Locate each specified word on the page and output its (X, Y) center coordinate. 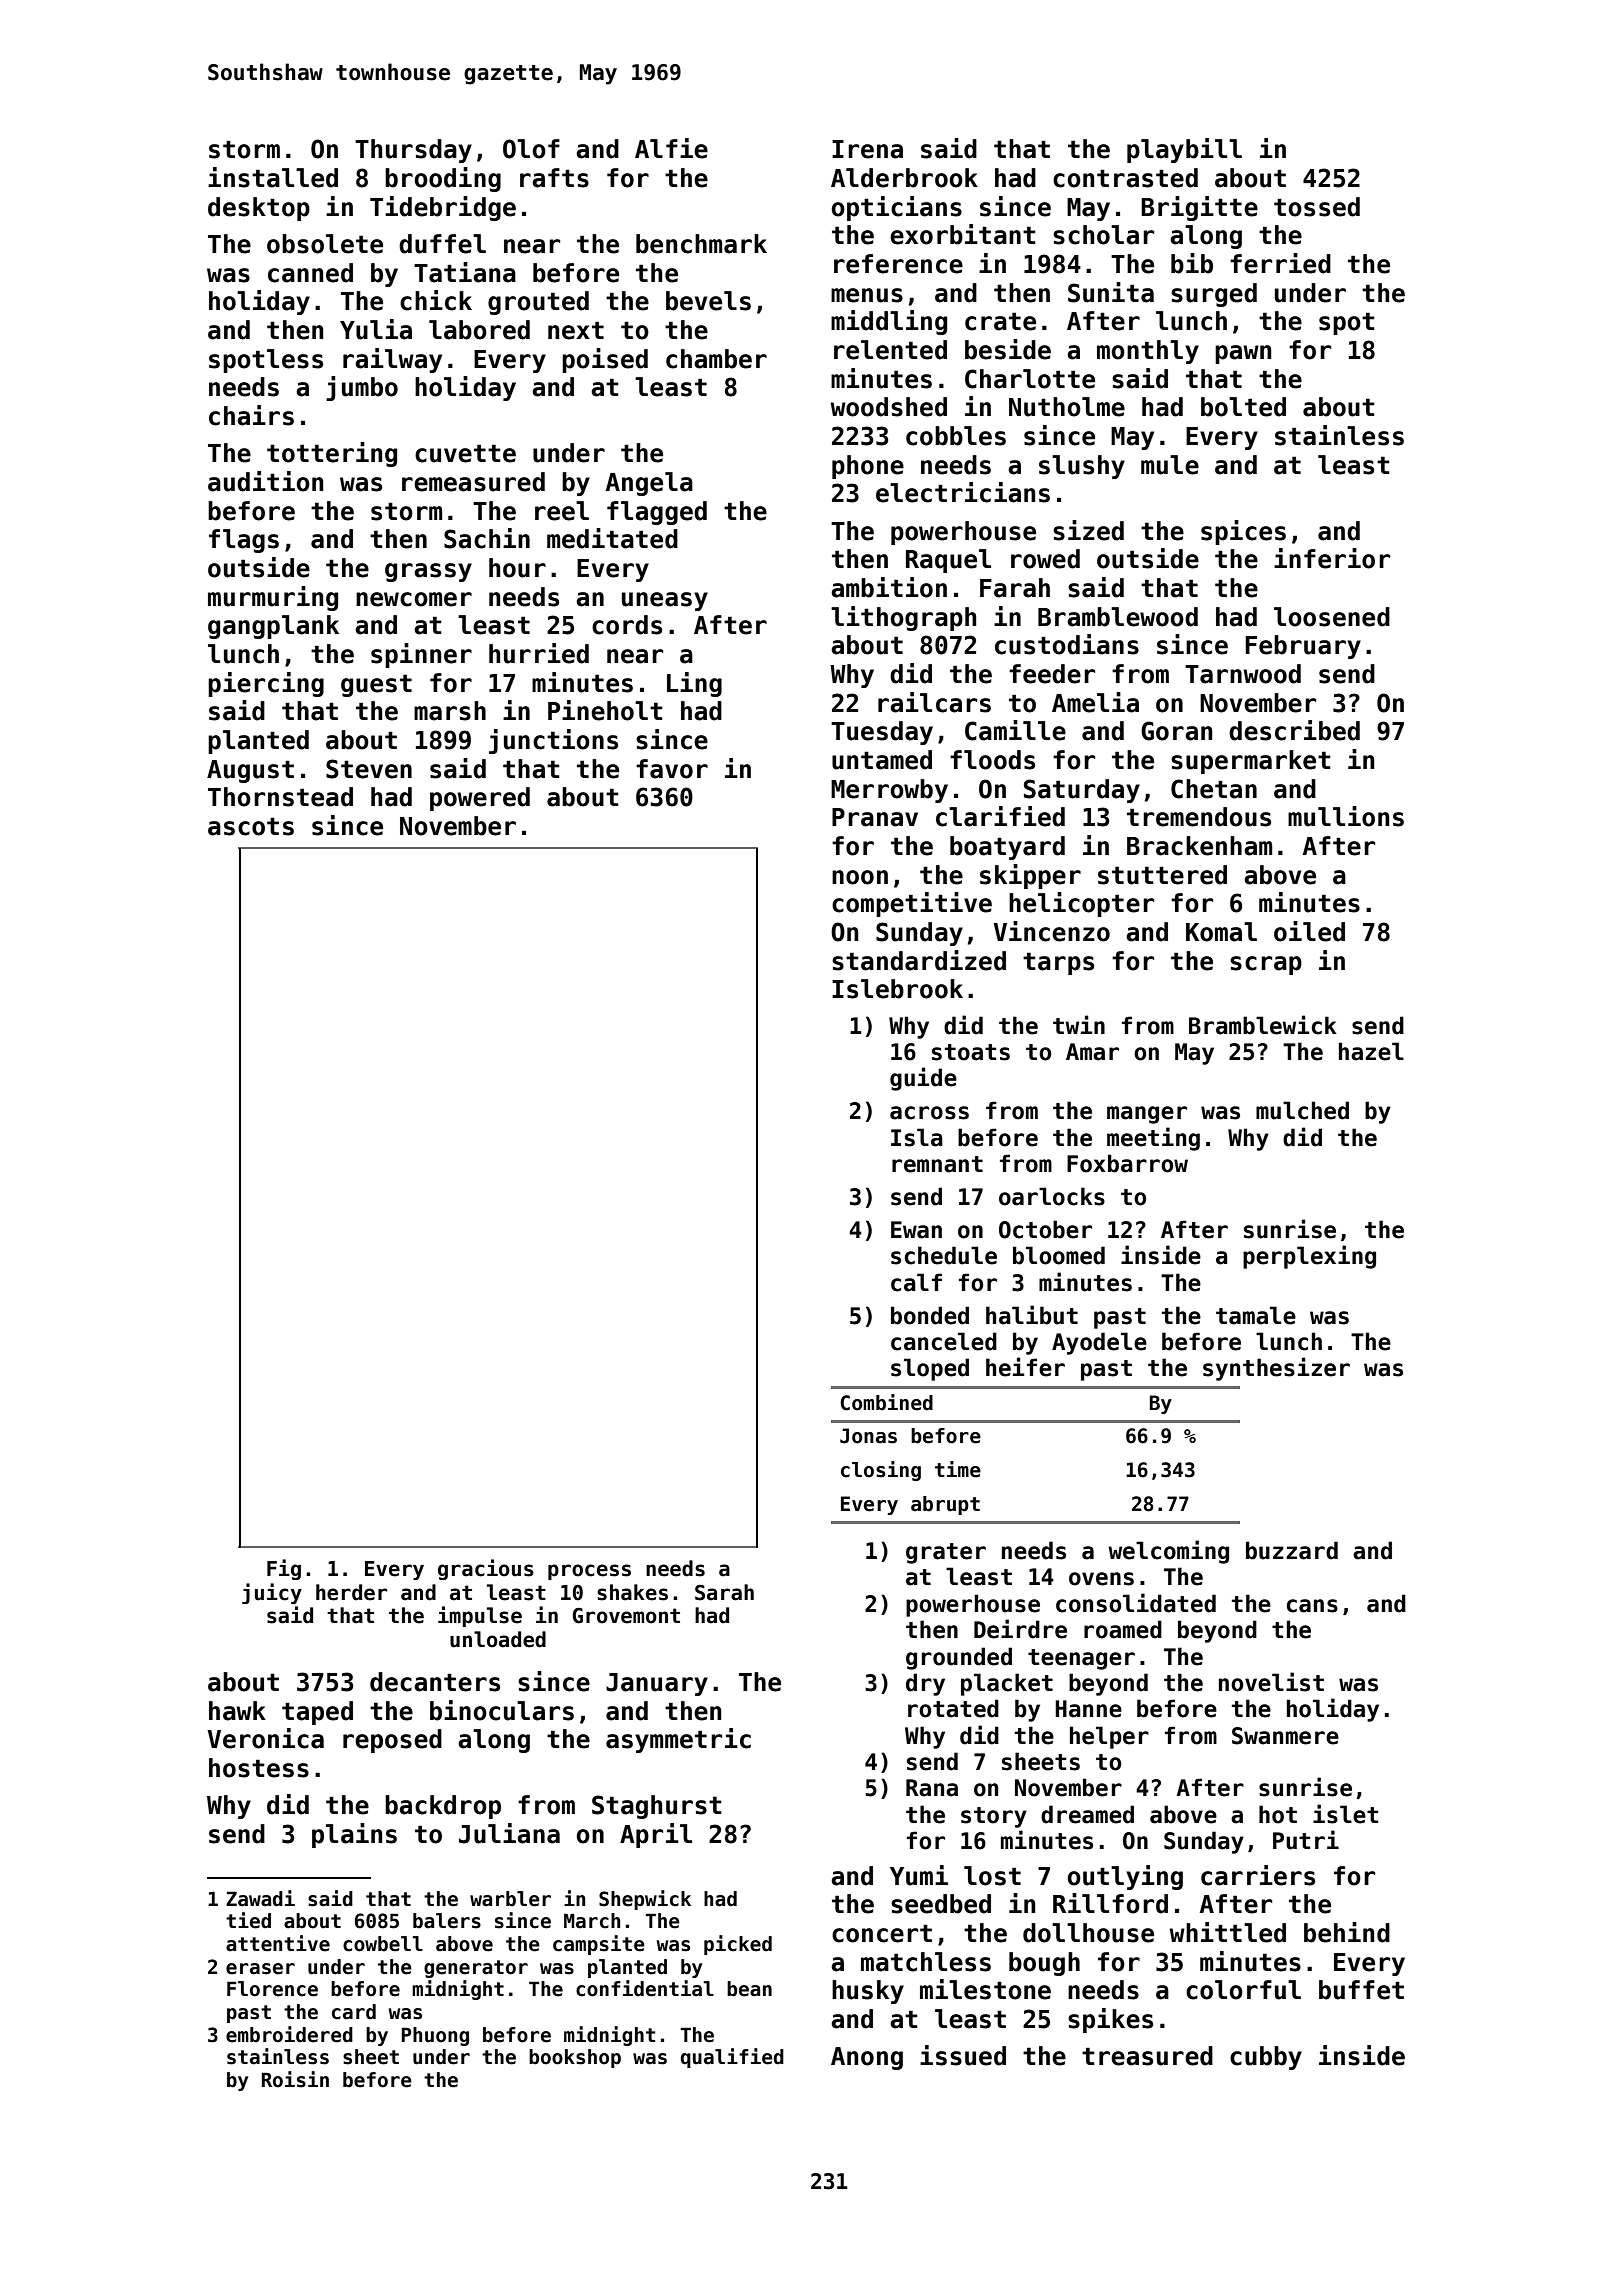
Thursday (413, 151)
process (589, 1572)
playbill (1184, 150)
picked (738, 1945)
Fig (284, 1569)
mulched (1302, 1110)
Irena (867, 149)
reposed (392, 1741)
